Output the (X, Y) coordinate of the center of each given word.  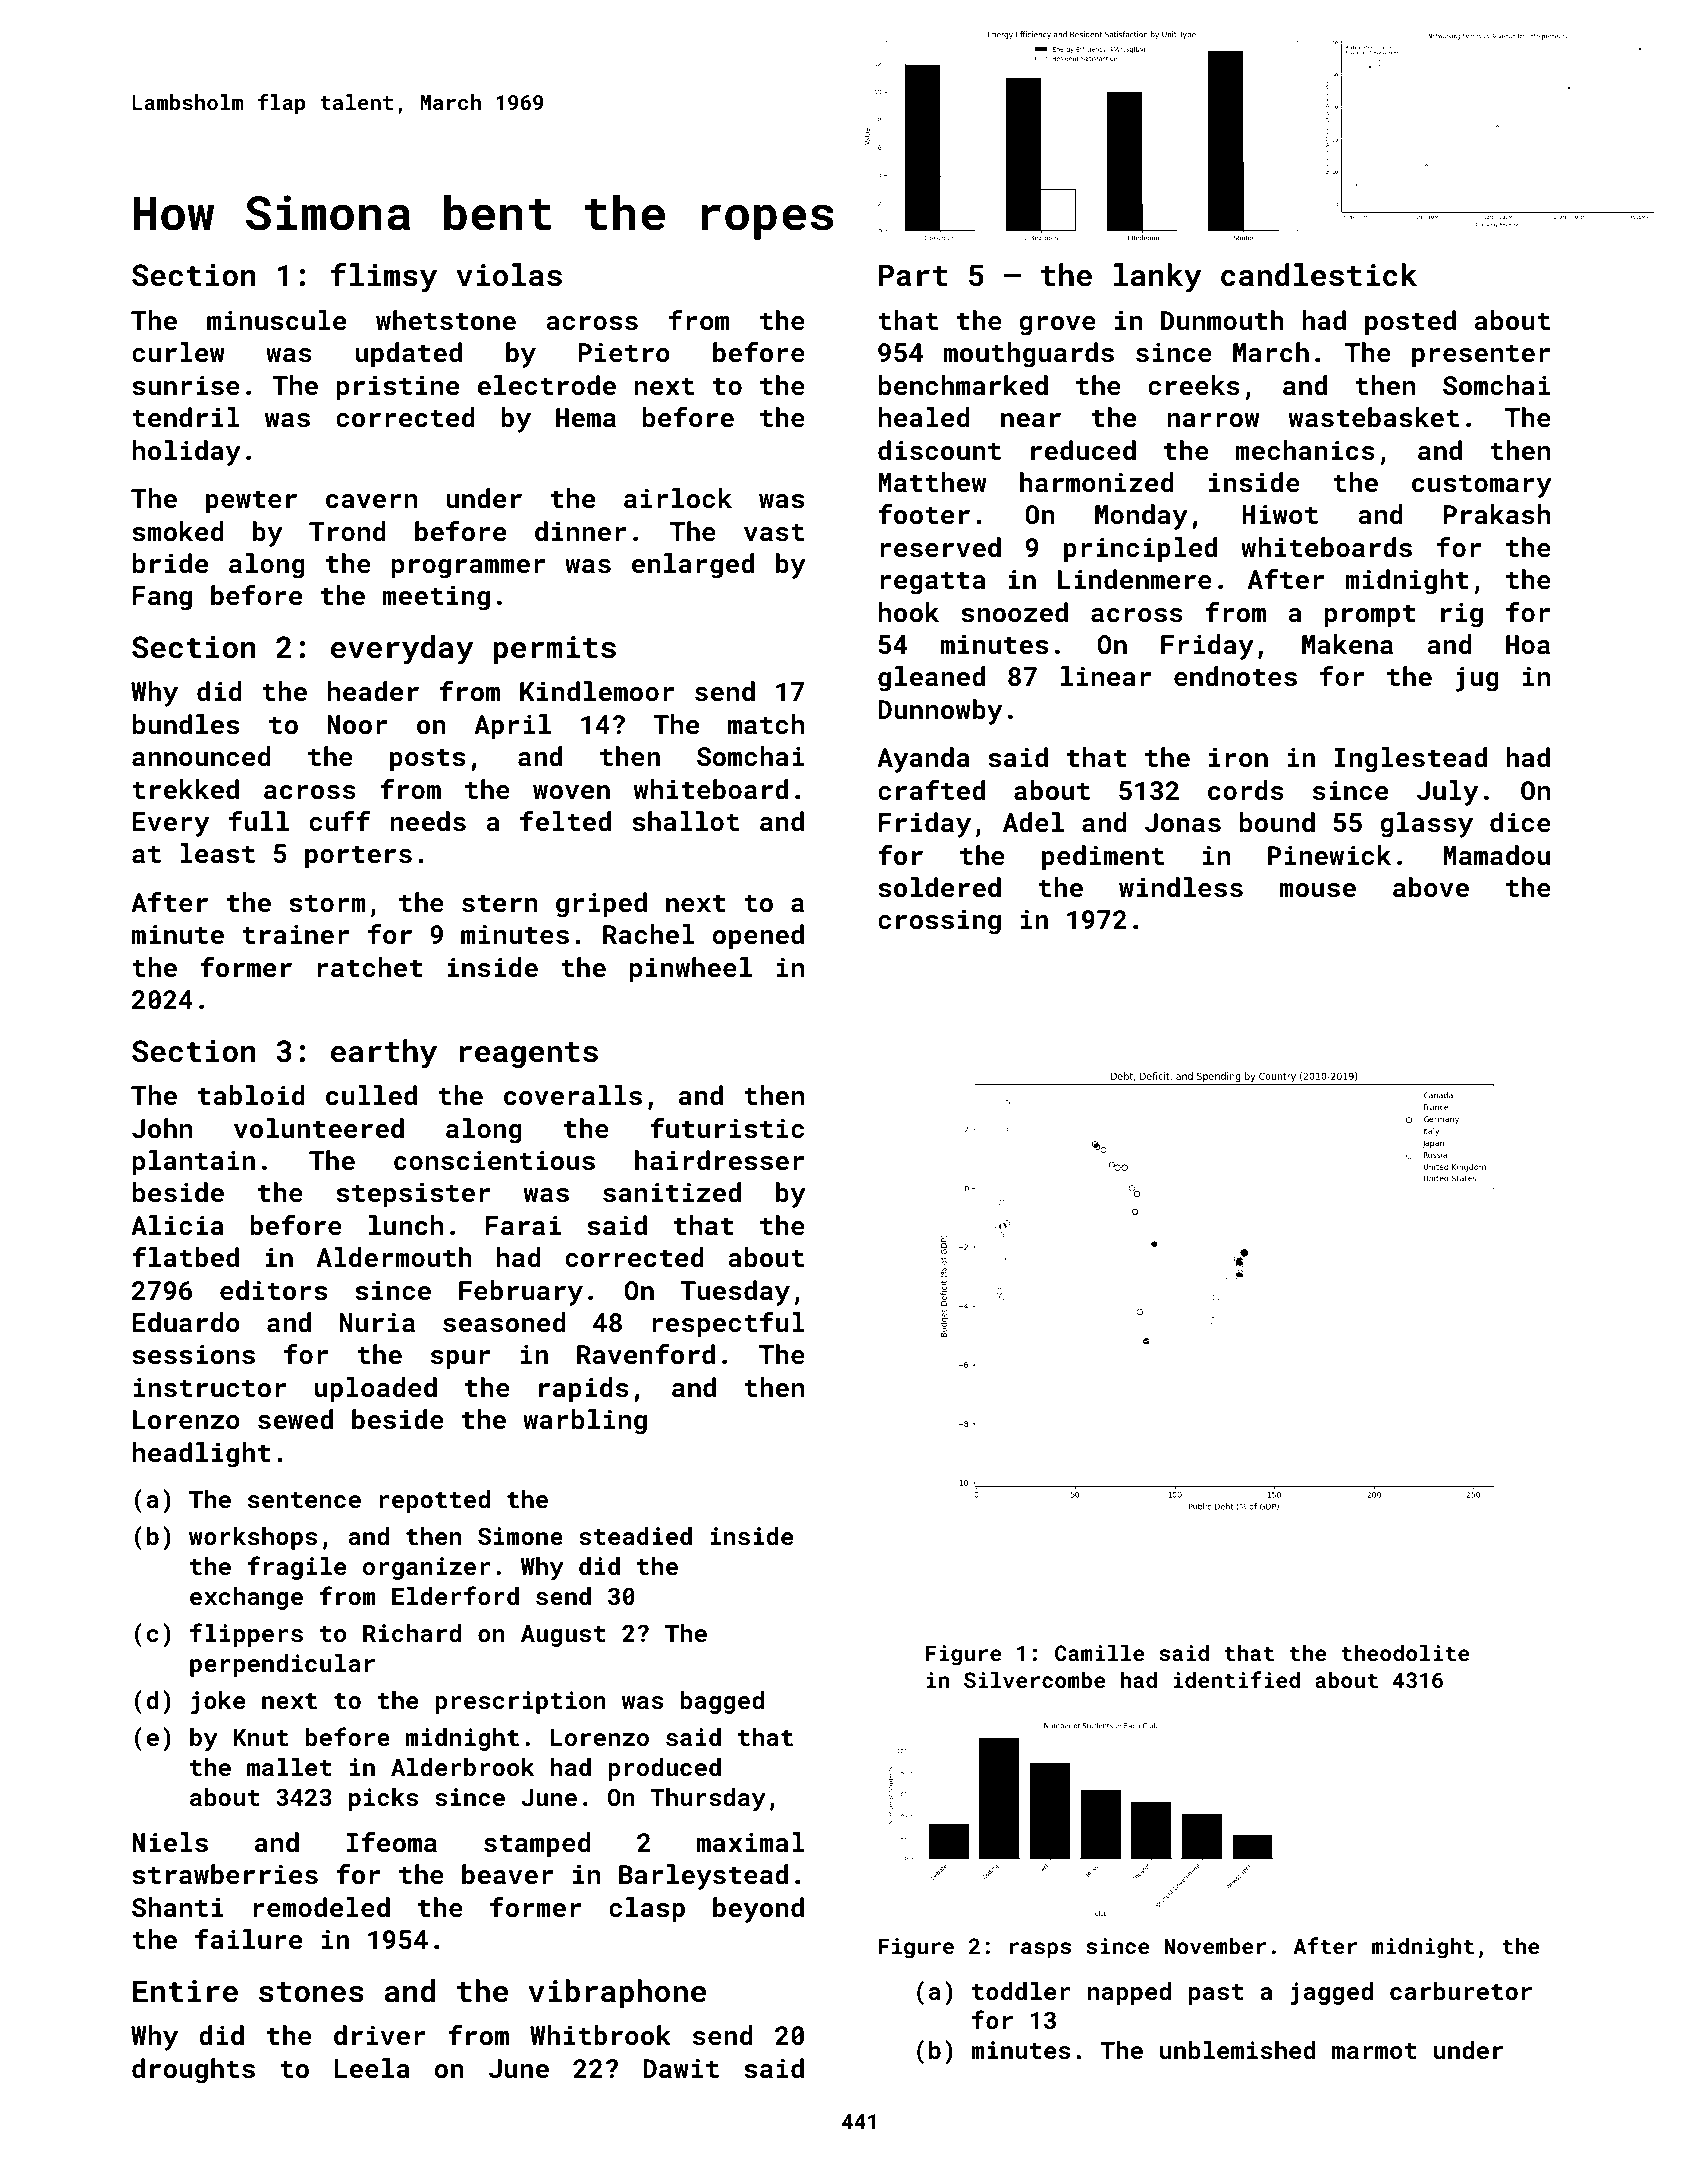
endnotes (1235, 676)
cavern (371, 501)
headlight (202, 1455)
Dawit (681, 2069)
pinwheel (691, 970)
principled (1140, 550)
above (1431, 887)
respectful (728, 1325)
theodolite (1405, 1653)
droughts (193, 2071)
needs (428, 821)
